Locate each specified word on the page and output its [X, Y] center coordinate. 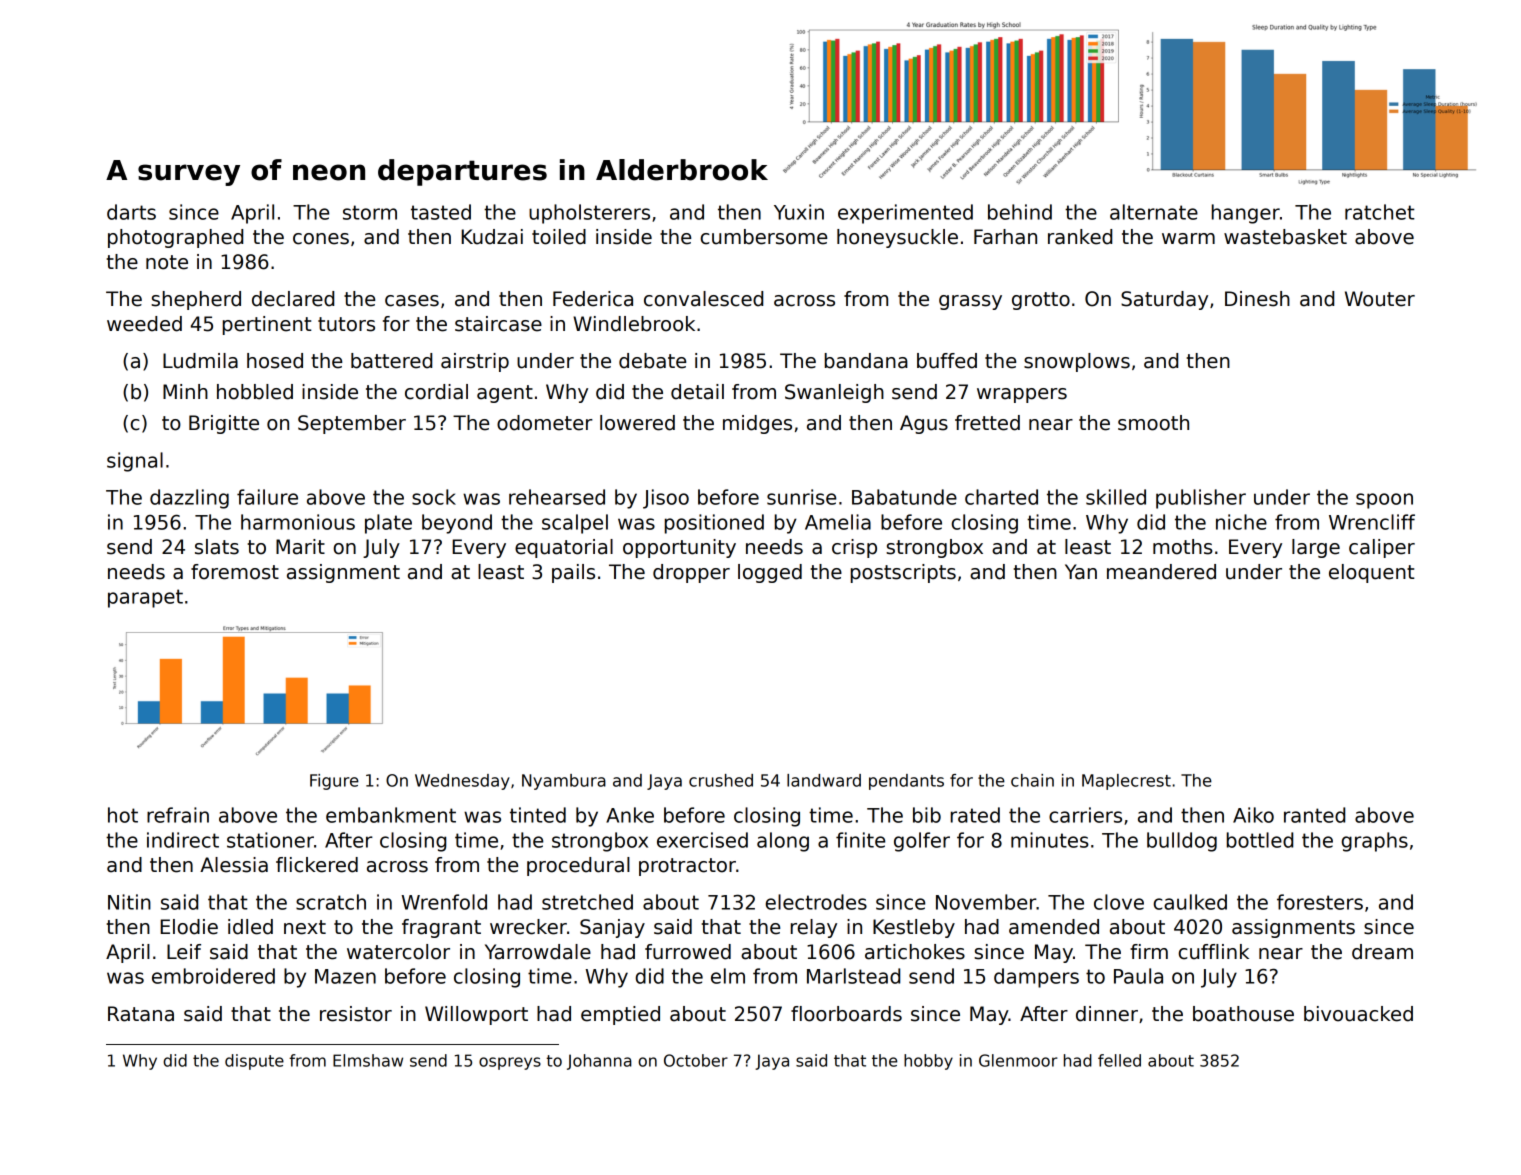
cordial [436, 392]
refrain [178, 815]
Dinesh [1257, 299]
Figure [334, 782]
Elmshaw [368, 1060]
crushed [721, 780]
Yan [1081, 572]
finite [860, 840]
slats [217, 547]
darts [131, 212]
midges [757, 424]
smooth [1153, 423]
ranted [1314, 815]
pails [573, 573]
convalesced [703, 299]
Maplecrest [1126, 782]
